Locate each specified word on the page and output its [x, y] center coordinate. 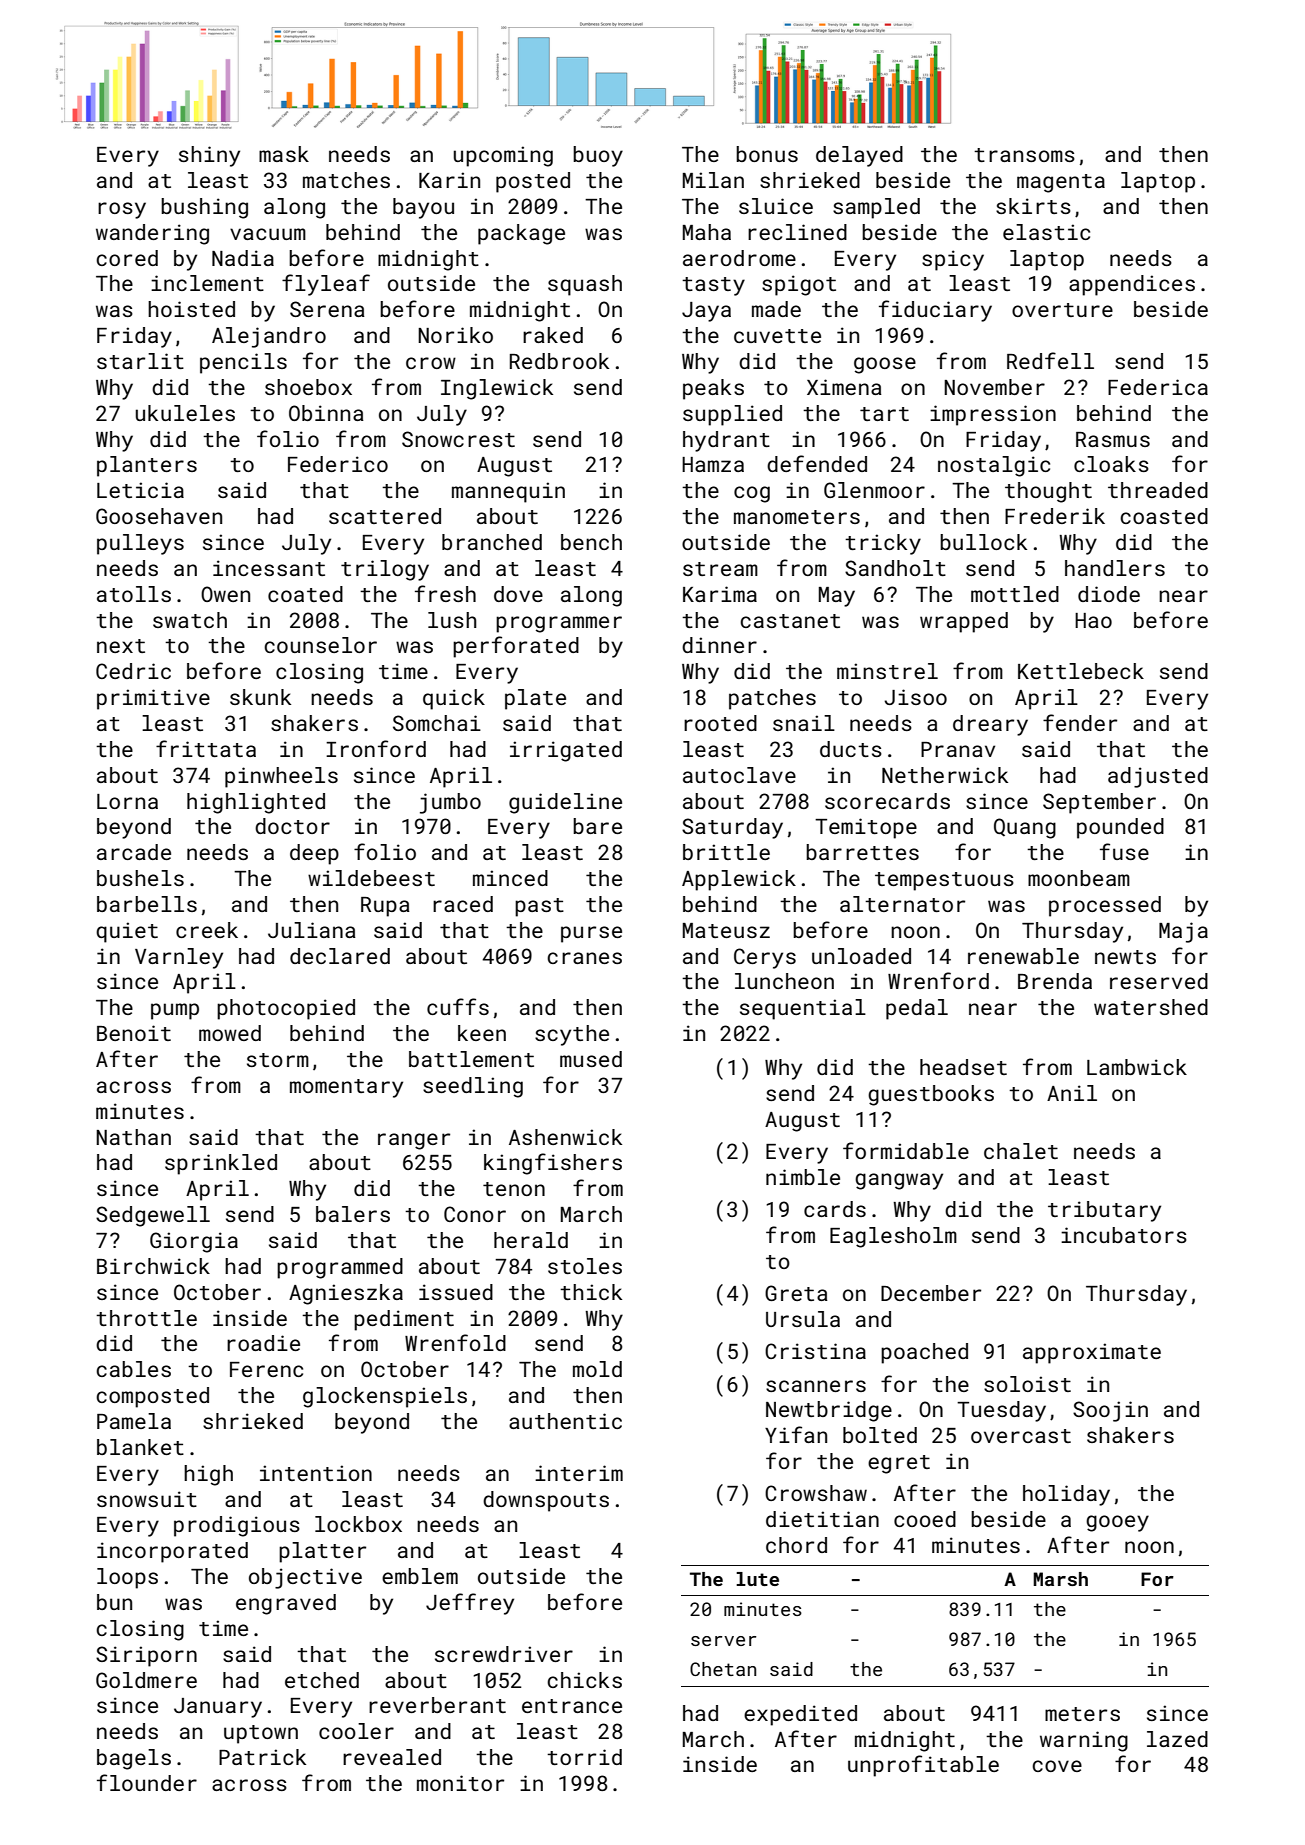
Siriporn [146, 1656]
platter [322, 1552]
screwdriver [504, 1654]
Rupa [385, 907]
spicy [953, 260]
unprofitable [923, 1766]
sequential [803, 1009]
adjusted [1158, 777]
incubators [1124, 1235]
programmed [340, 1268]
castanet [790, 621]
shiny [209, 156]
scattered [385, 516]
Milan [713, 180]
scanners [816, 1386]
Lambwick [1137, 1067]
